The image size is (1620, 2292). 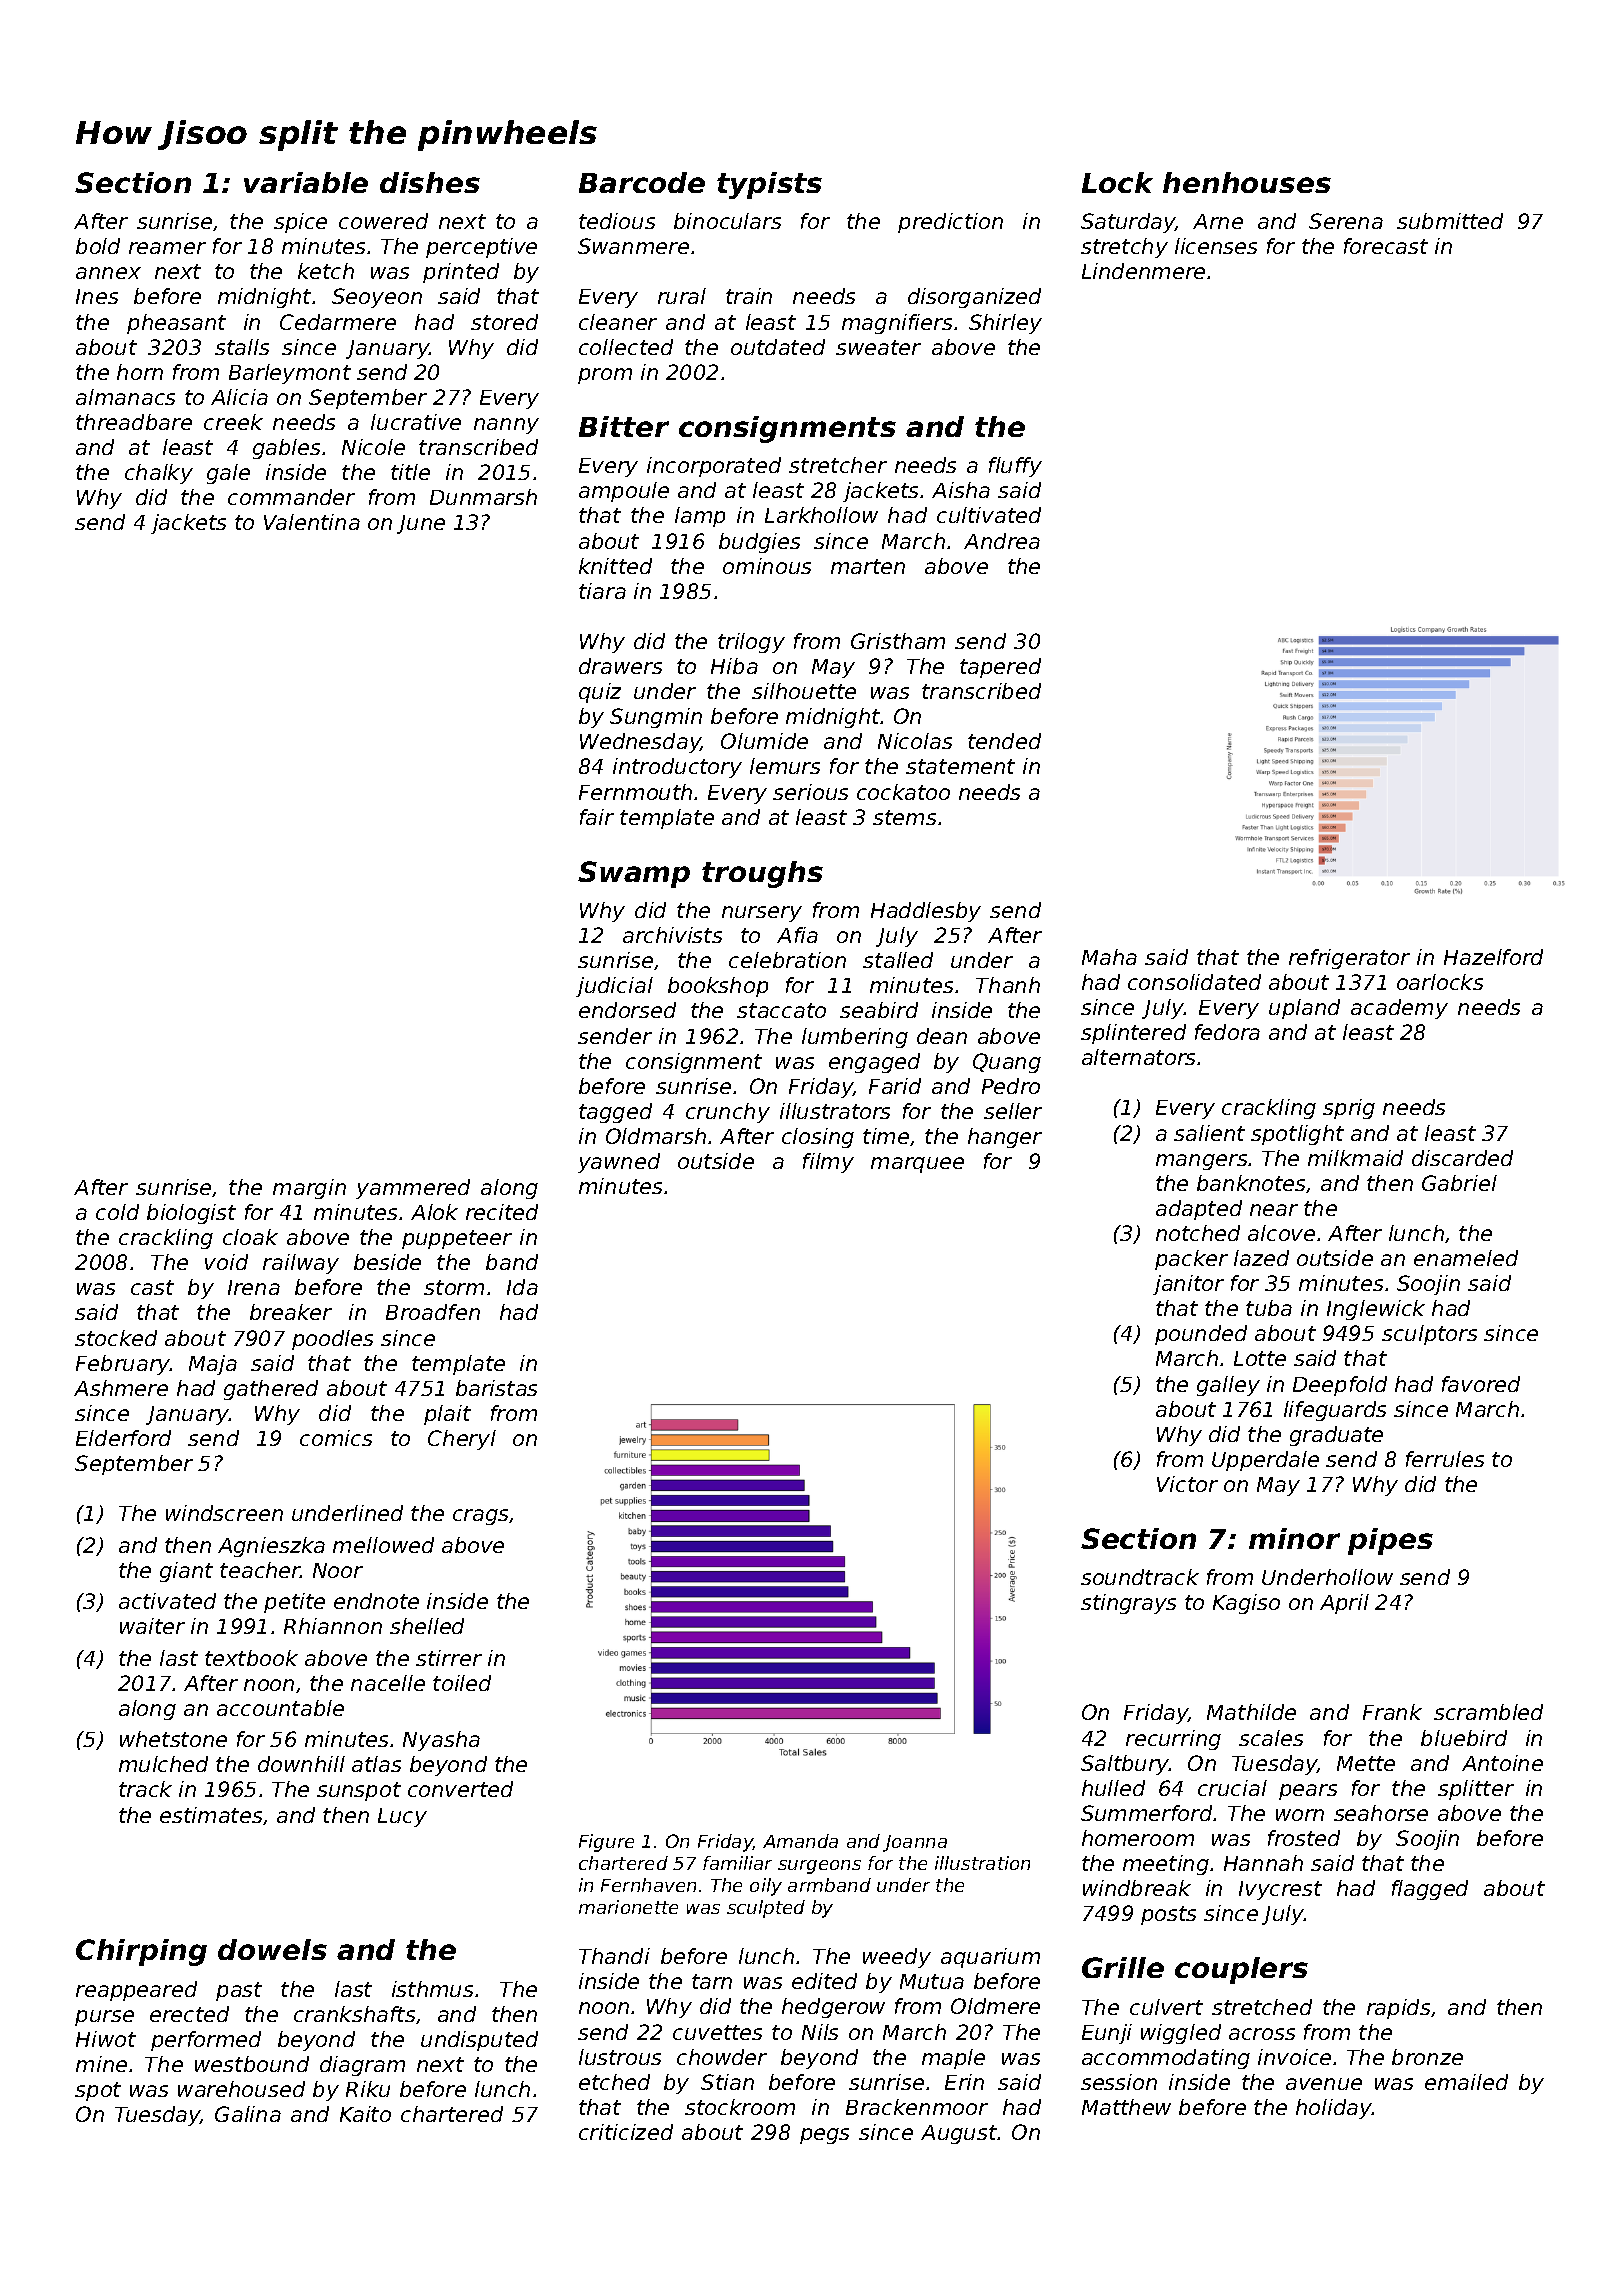 I want to click on Chirping, so click(x=141, y=1952).
